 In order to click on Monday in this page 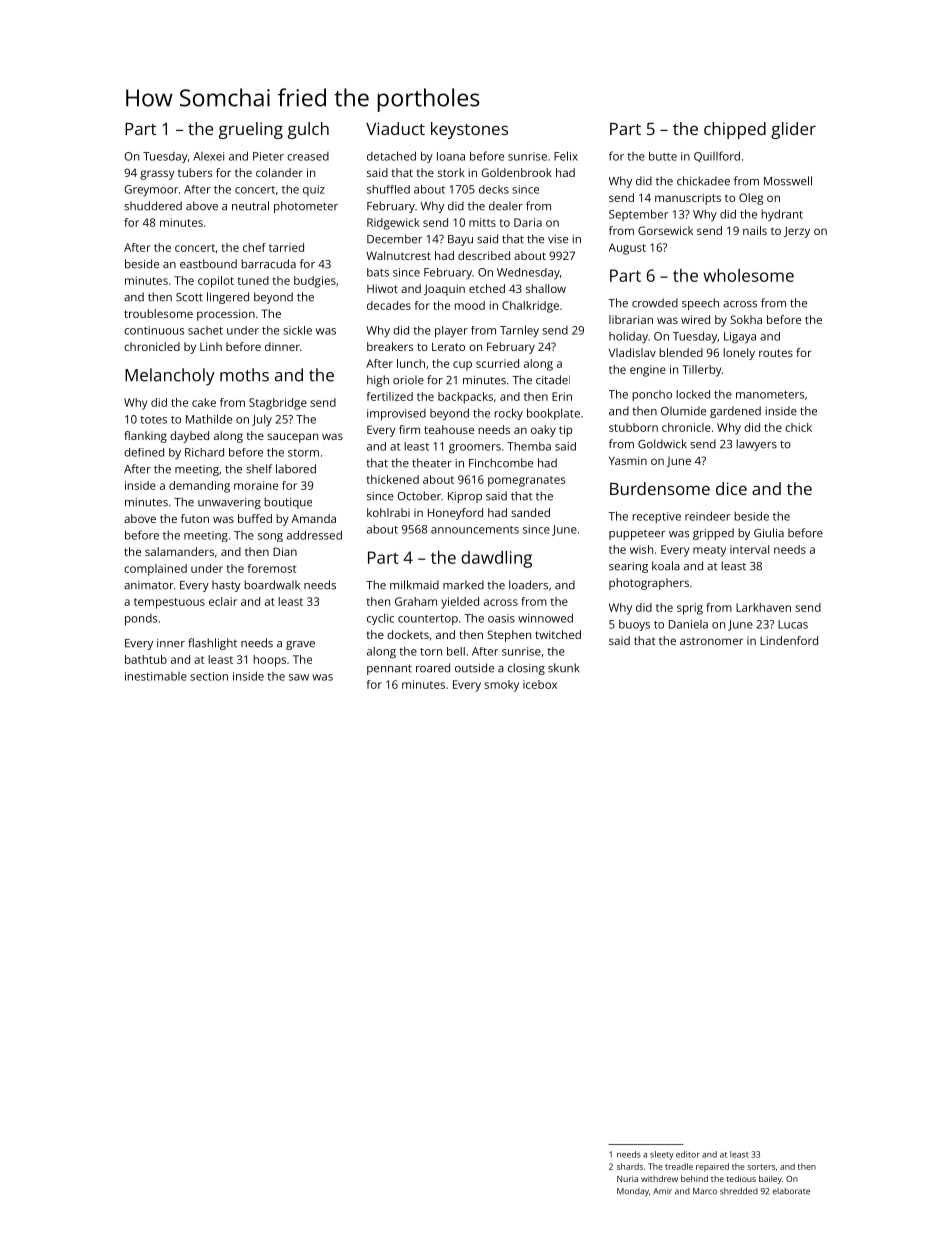, I will do `click(633, 1192)`.
